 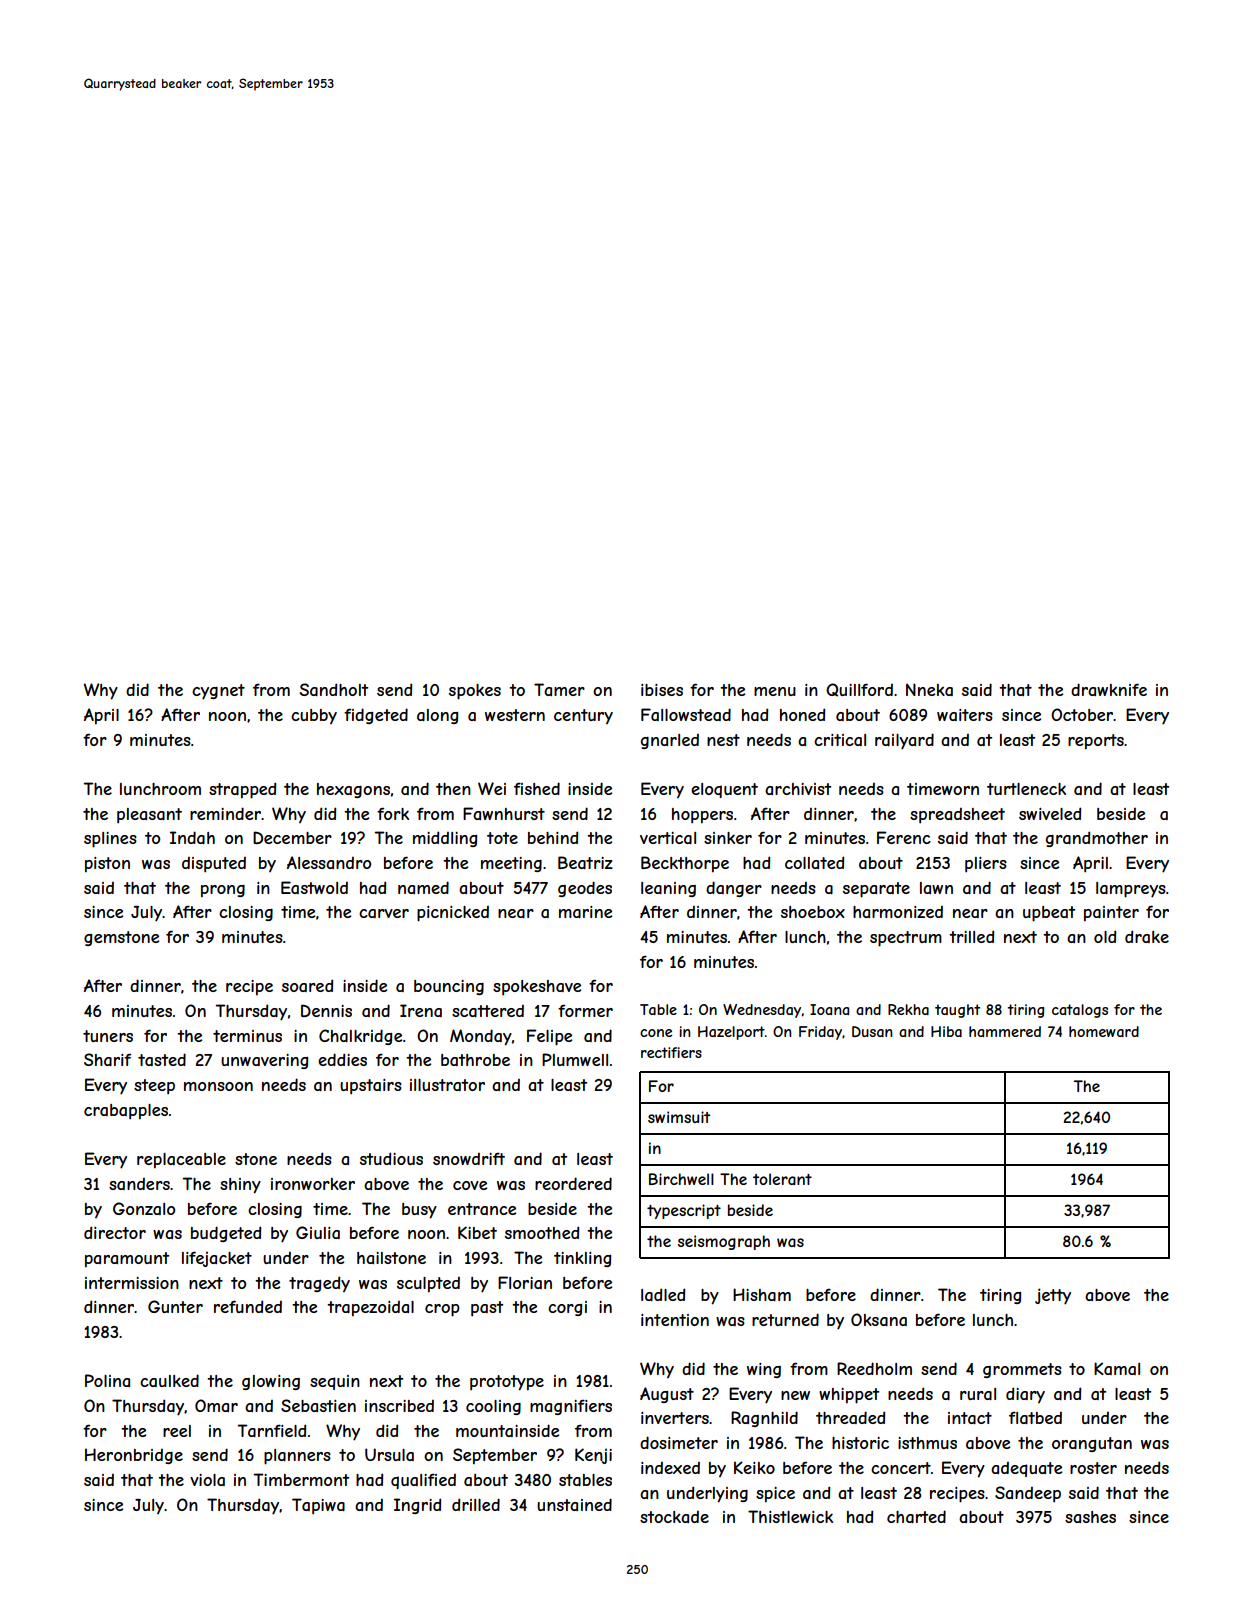 I want to click on terminus, so click(x=247, y=1036).
